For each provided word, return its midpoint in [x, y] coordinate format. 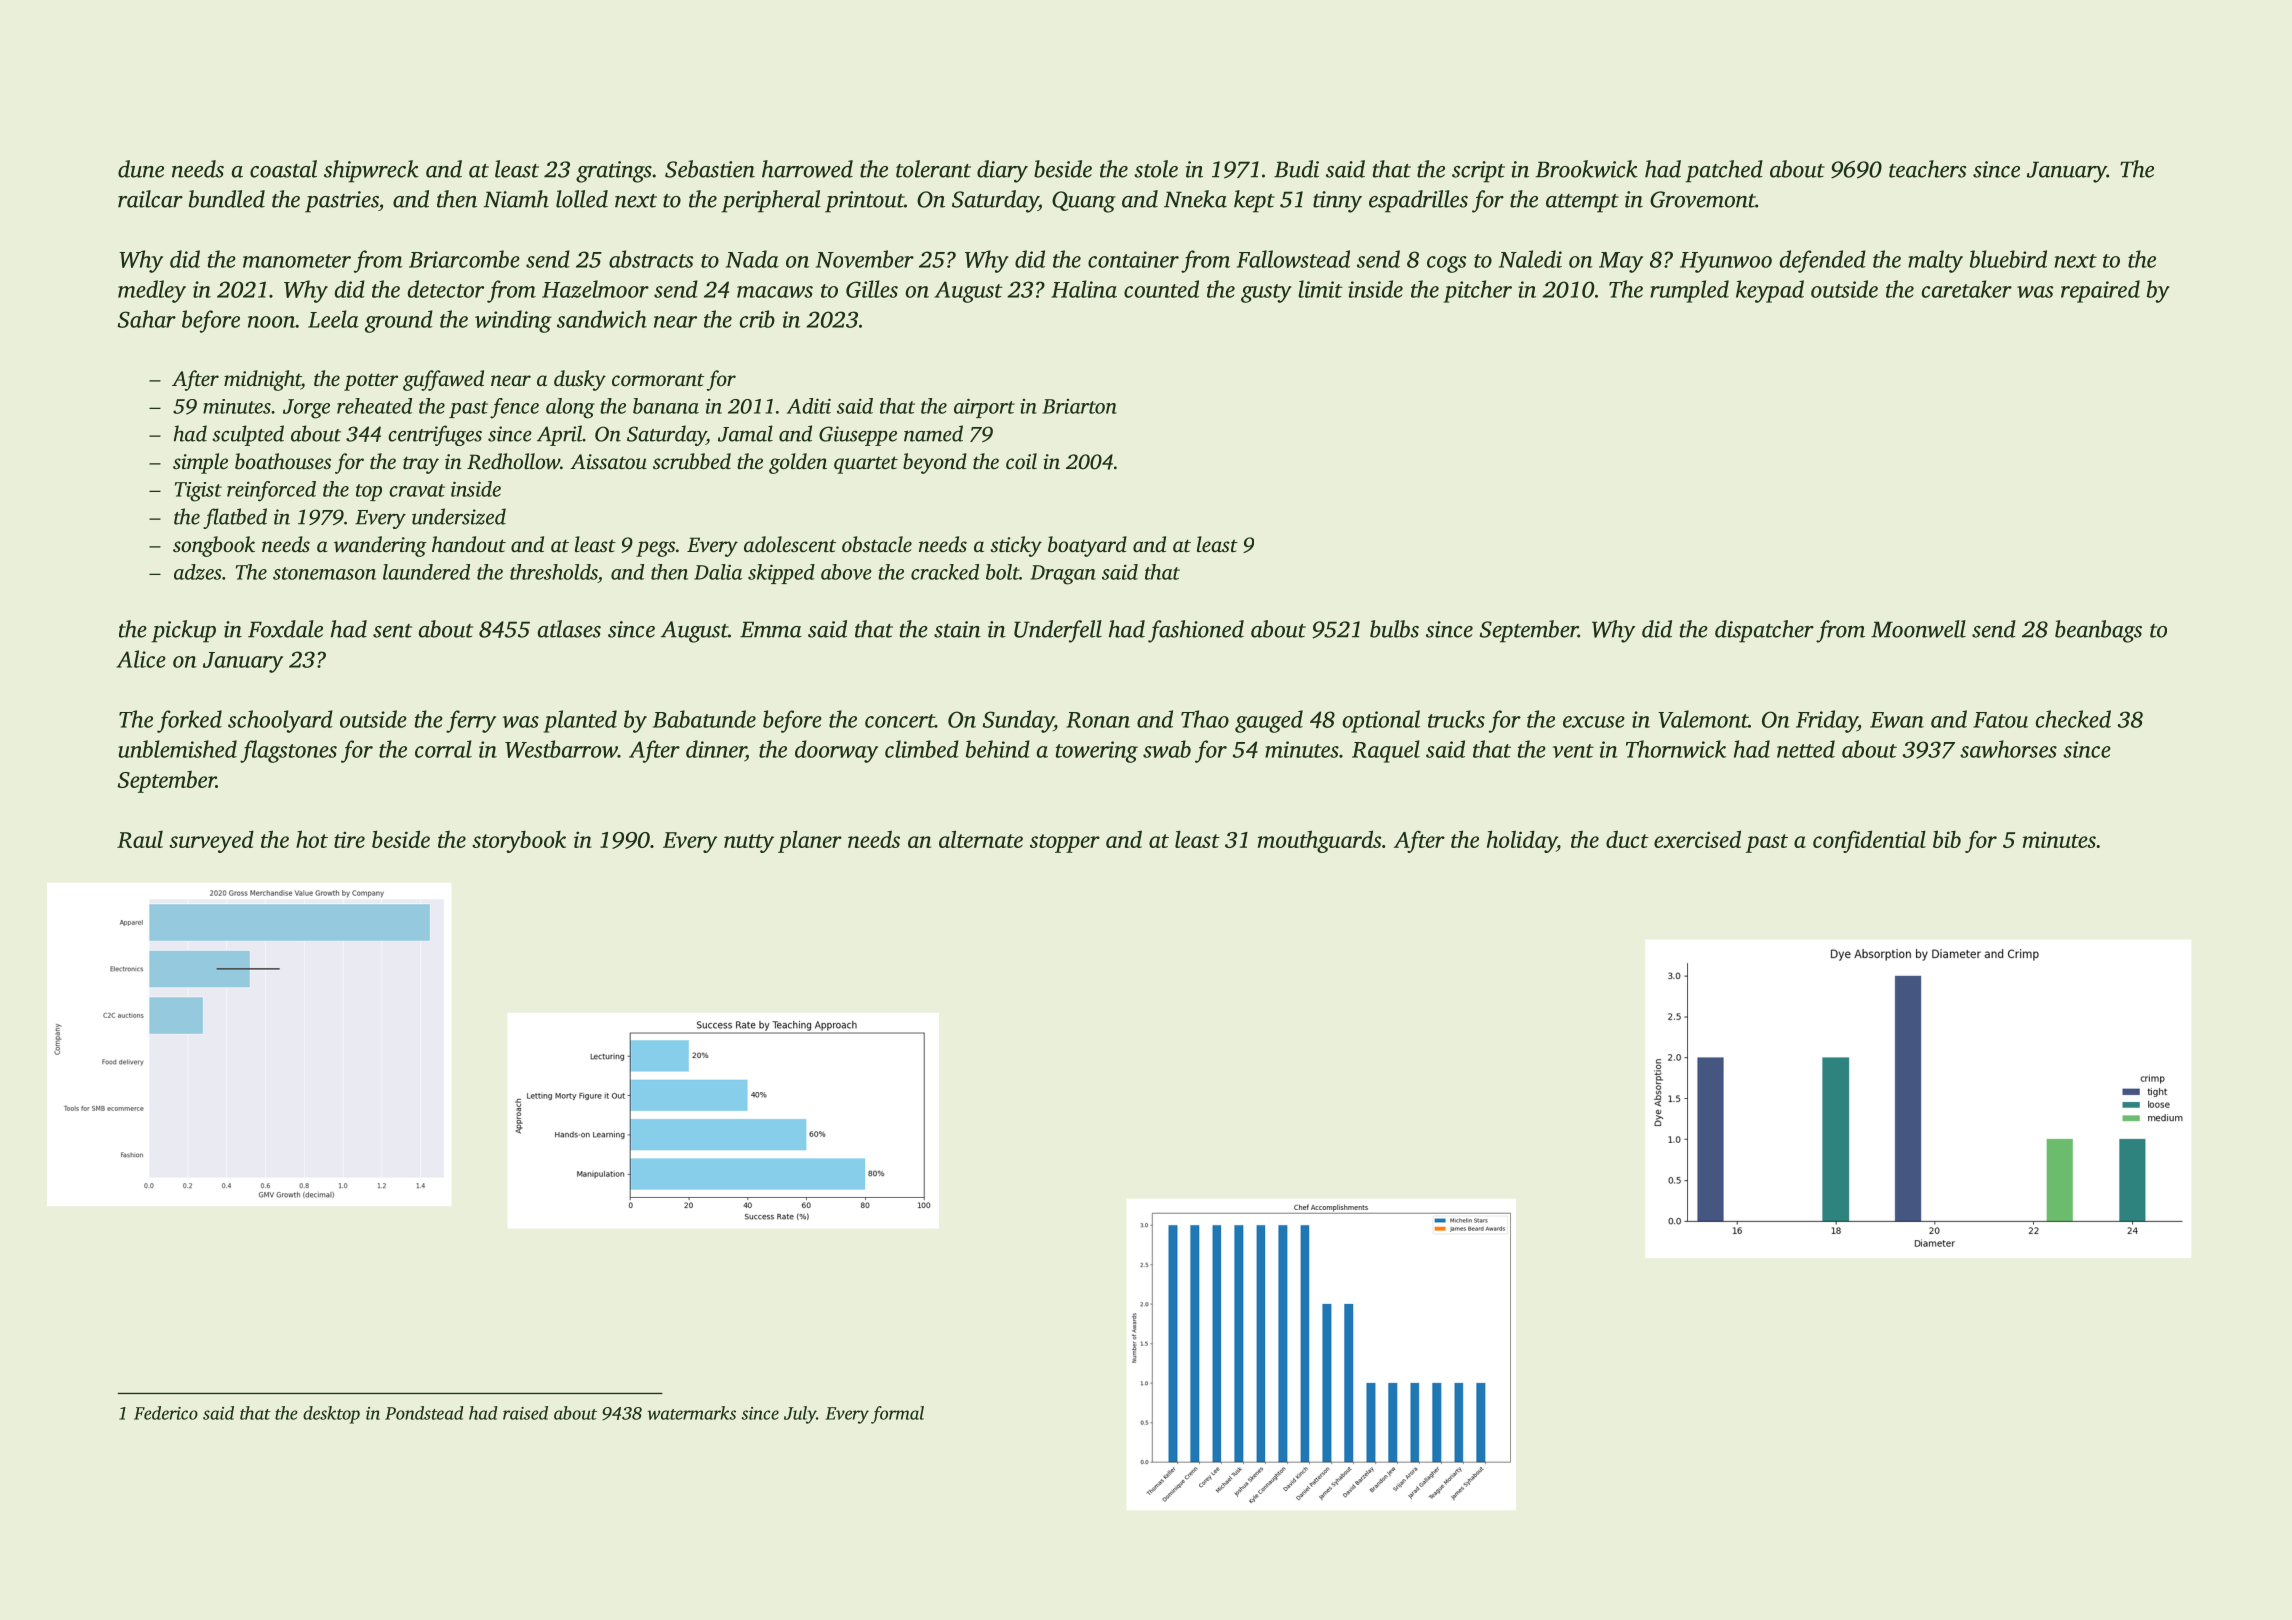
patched [1724, 171]
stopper [1065, 843]
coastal [283, 169]
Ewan [1897, 720]
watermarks [691, 1413]
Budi [1296, 169]
